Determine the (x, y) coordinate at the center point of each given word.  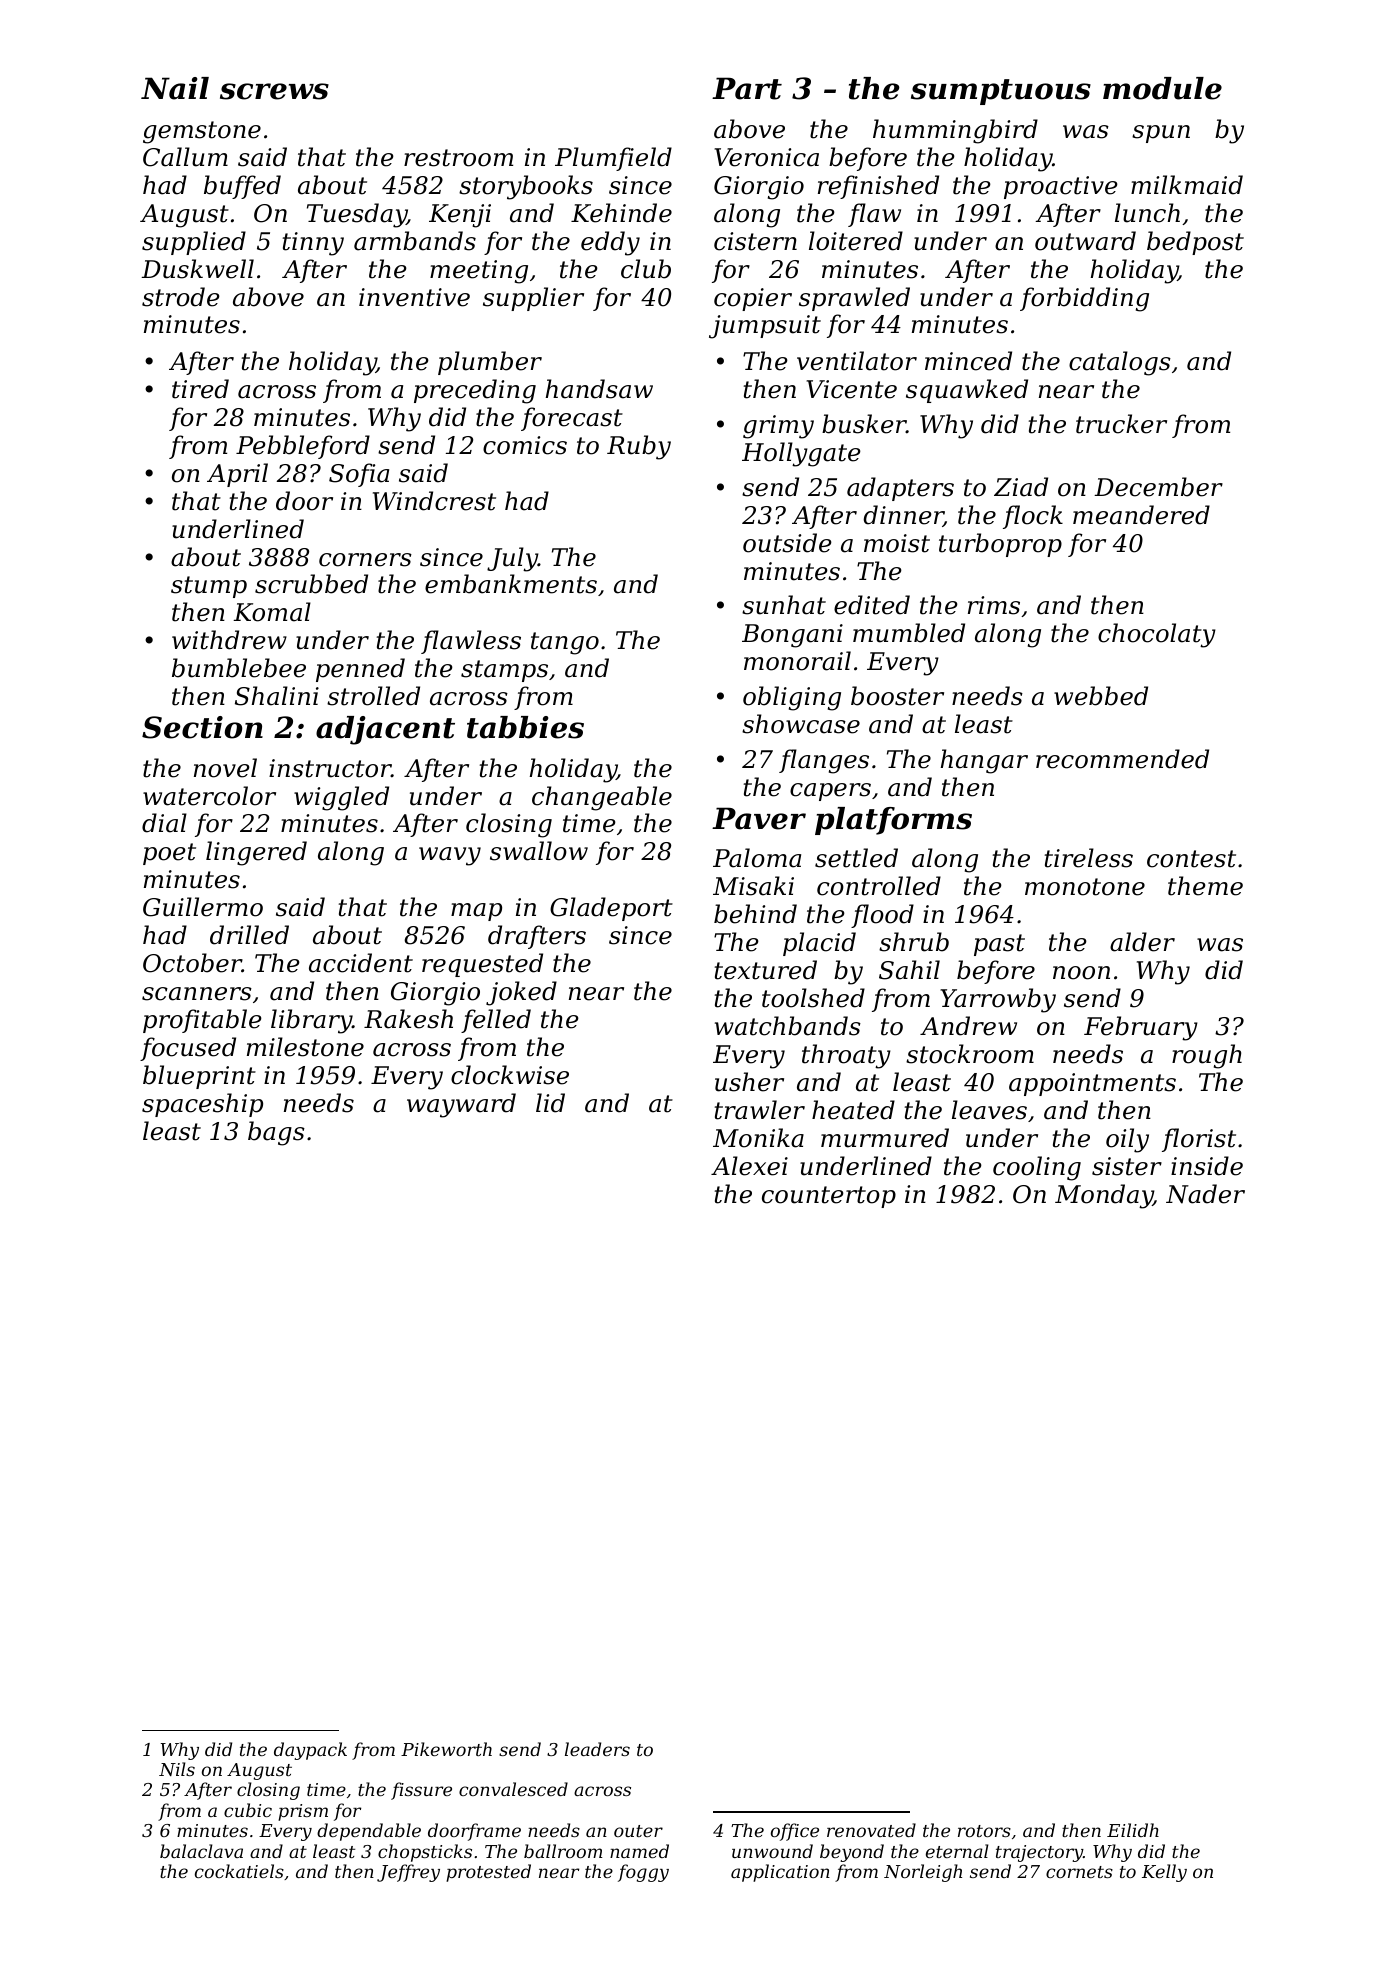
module (1162, 88)
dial (164, 823)
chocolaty (1157, 635)
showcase (801, 724)
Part (747, 88)
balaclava (201, 1851)
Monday (1104, 1196)
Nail (175, 88)
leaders (597, 1749)
